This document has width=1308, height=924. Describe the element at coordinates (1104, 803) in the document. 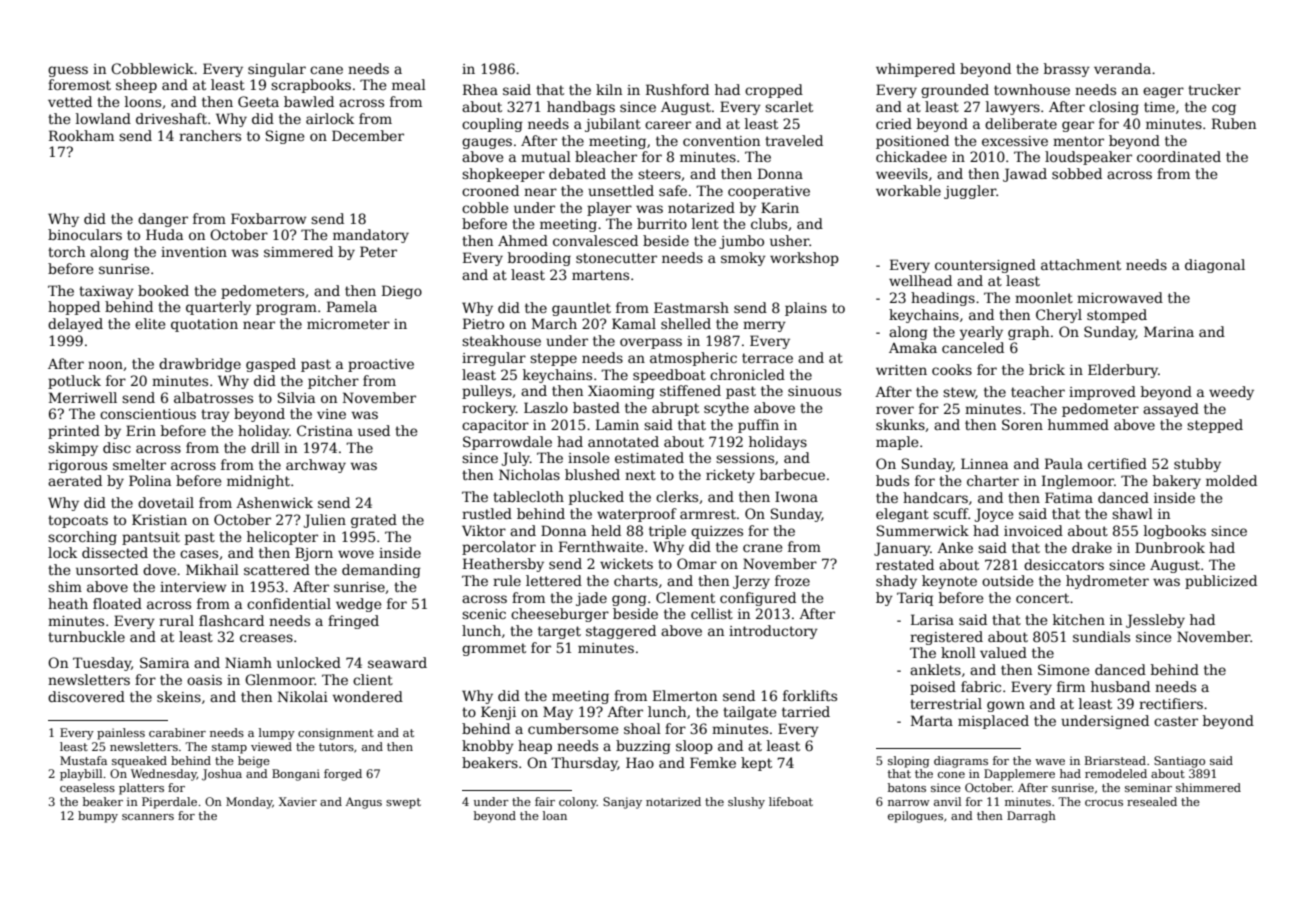

I see `crocus` at that location.
